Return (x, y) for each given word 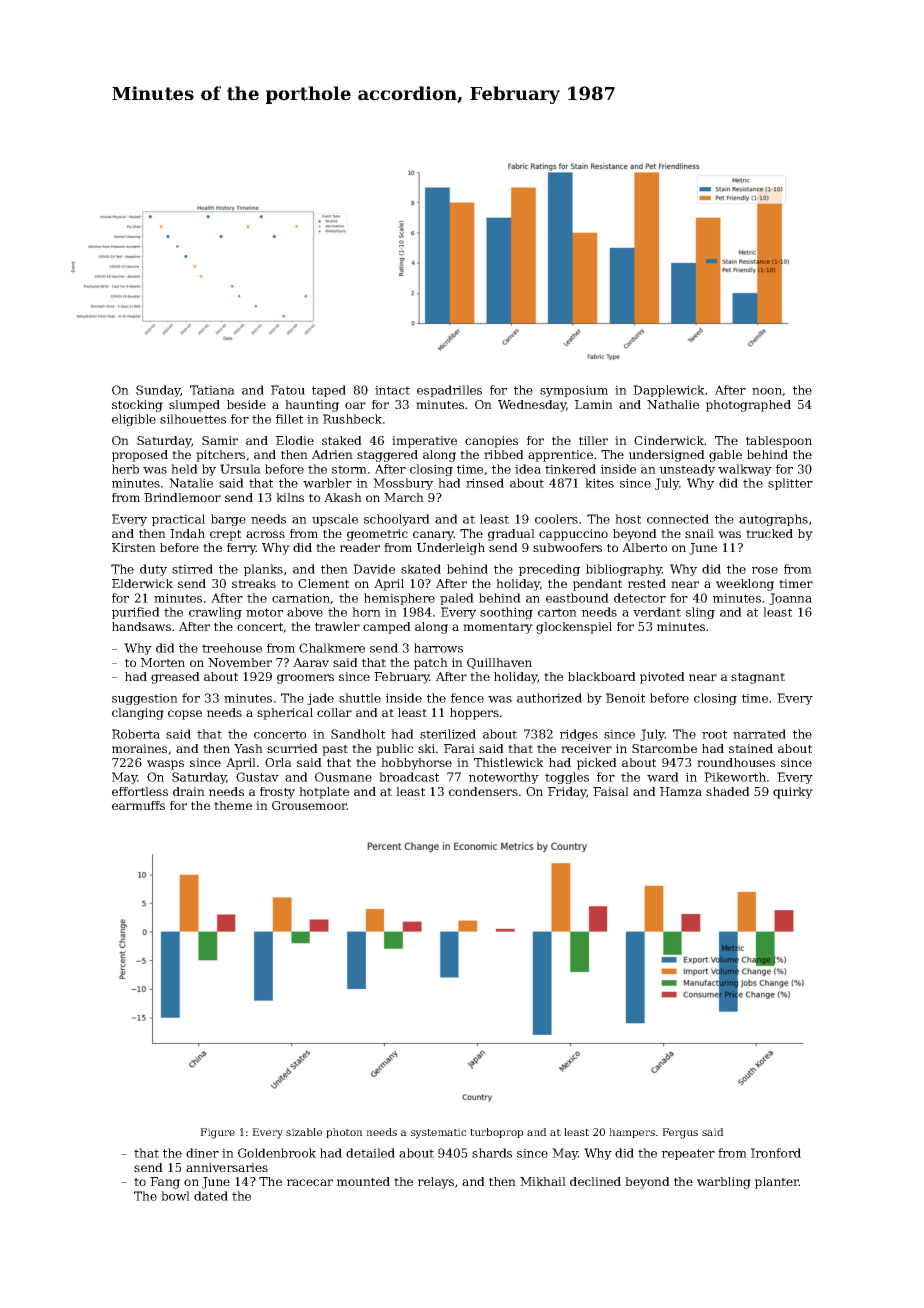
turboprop (496, 1133)
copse (185, 715)
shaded (728, 791)
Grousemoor (309, 805)
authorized (549, 698)
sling (700, 613)
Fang (165, 1183)
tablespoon (779, 442)
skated (421, 569)
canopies (491, 442)
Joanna (790, 599)
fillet (289, 419)
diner (202, 1153)
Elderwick (142, 583)
